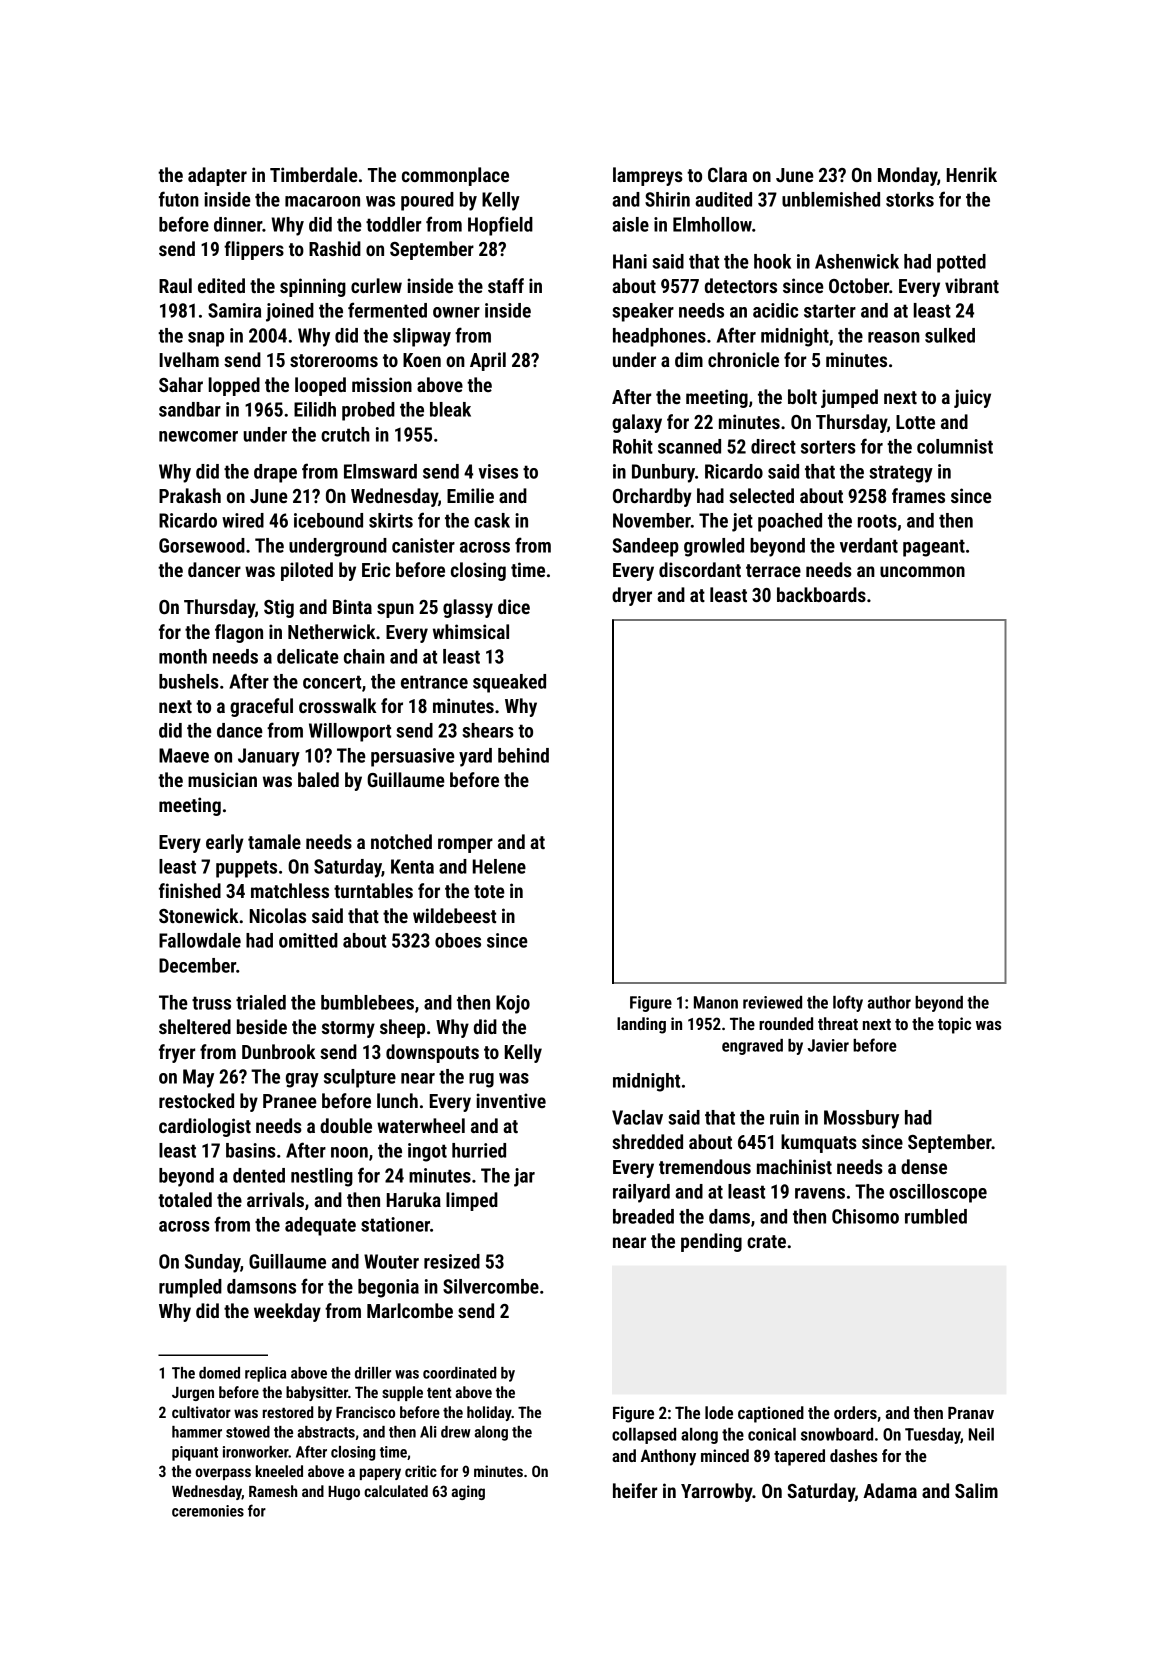 The image size is (1165, 1654). What do you see at coordinates (716, 1002) in the page?
I see `Manon` at bounding box center [716, 1002].
